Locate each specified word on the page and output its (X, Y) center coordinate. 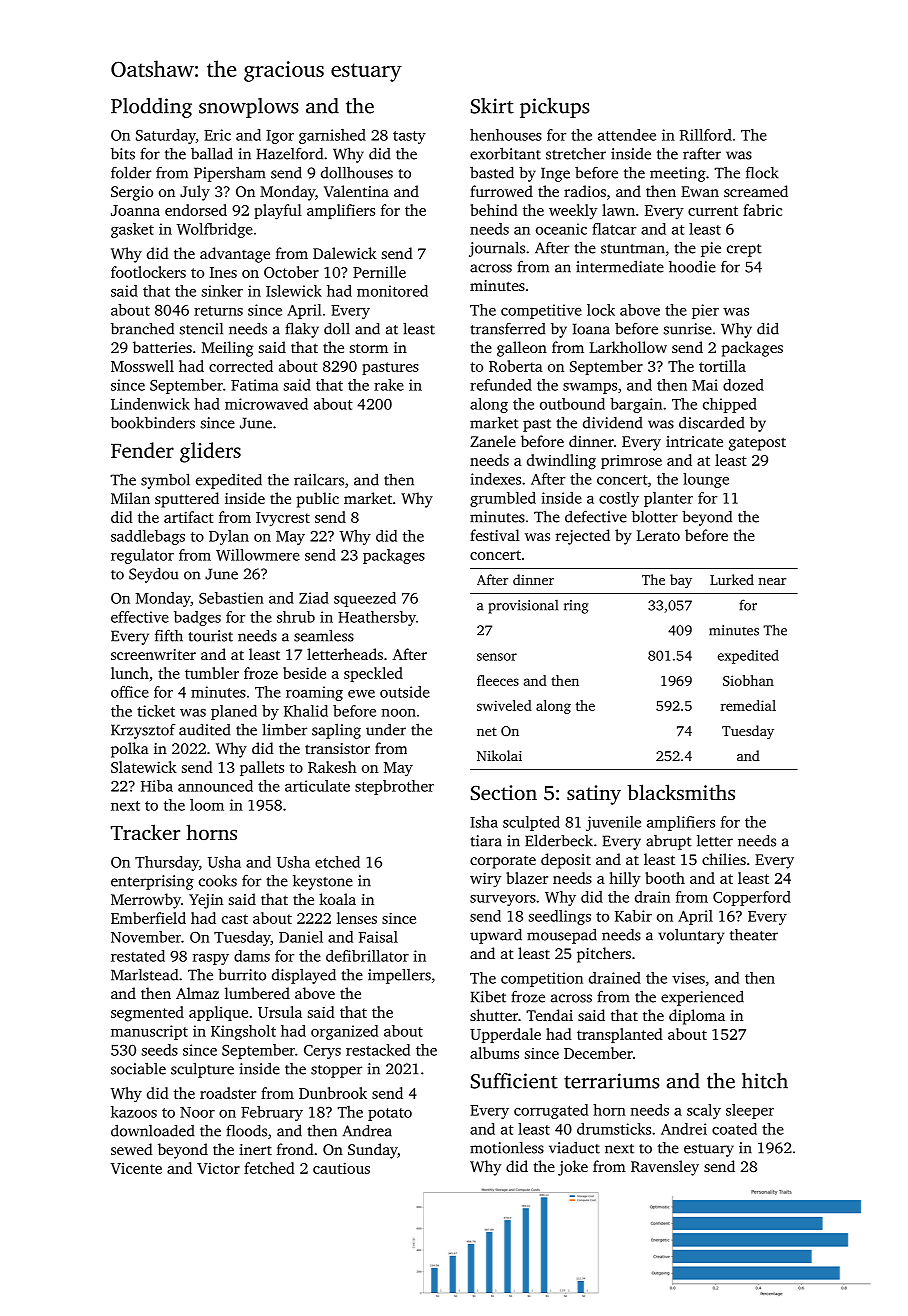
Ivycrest (283, 519)
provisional (523, 607)
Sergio (132, 193)
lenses (357, 918)
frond (295, 1149)
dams (252, 956)
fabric (762, 210)
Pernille (379, 272)
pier (705, 311)
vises (688, 978)
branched (142, 328)
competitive (541, 311)
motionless (507, 1148)
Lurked (732, 579)
